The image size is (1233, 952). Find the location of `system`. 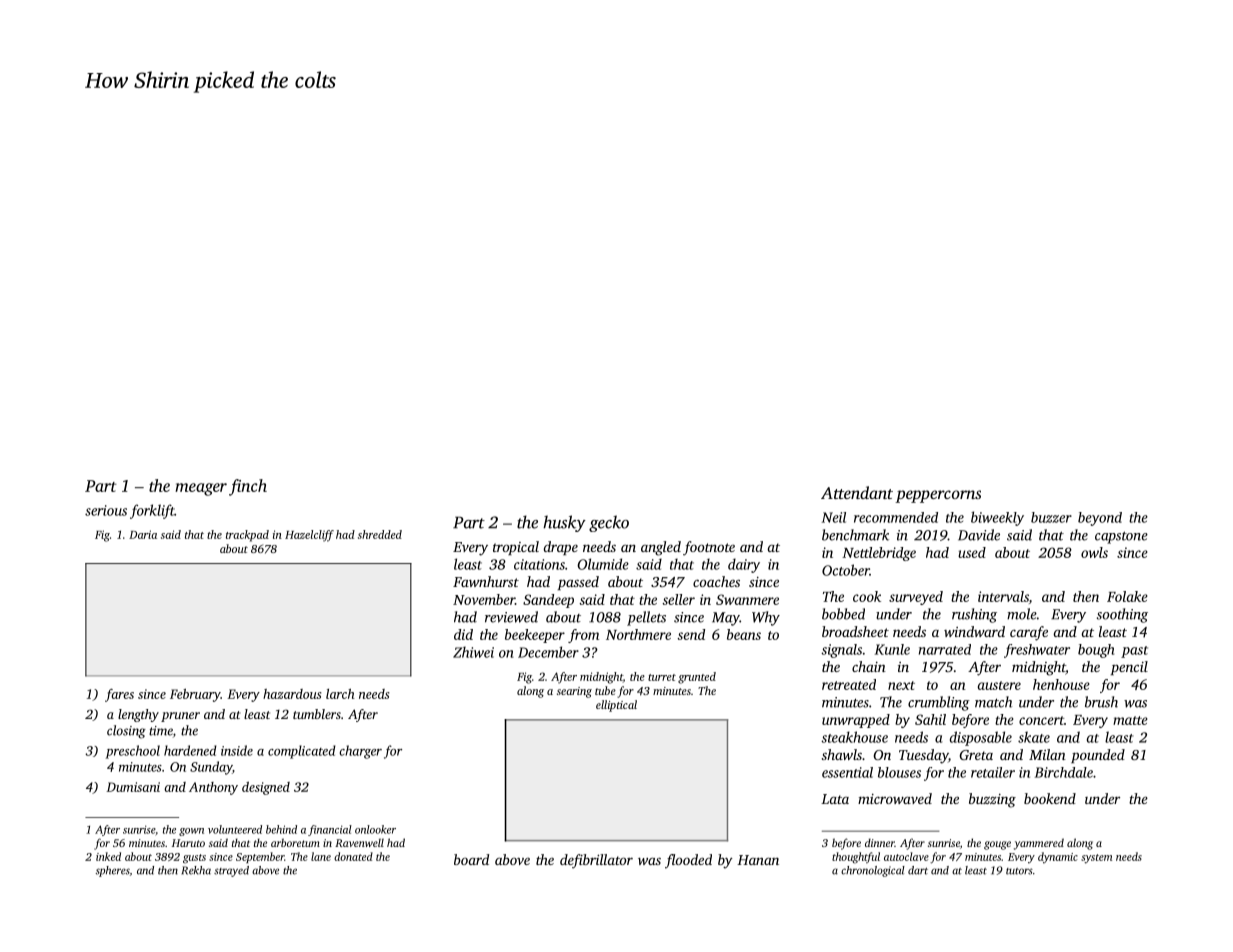

system is located at coordinates (1096, 859).
